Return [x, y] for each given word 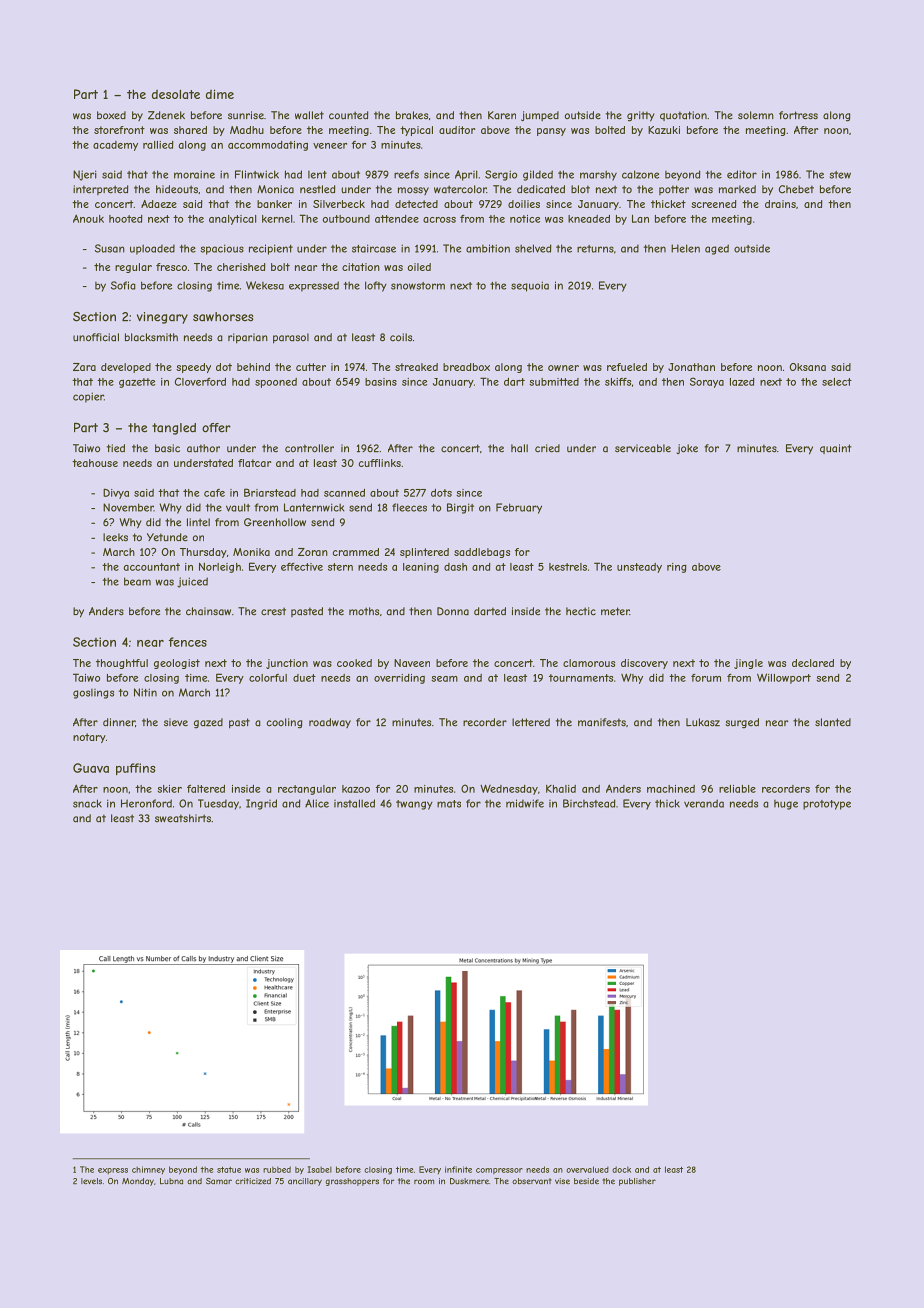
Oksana [808, 367]
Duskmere [469, 1181]
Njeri [85, 175]
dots [441, 493]
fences [188, 642]
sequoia [530, 286]
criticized [253, 1181]
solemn [756, 115]
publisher [637, 1182]
